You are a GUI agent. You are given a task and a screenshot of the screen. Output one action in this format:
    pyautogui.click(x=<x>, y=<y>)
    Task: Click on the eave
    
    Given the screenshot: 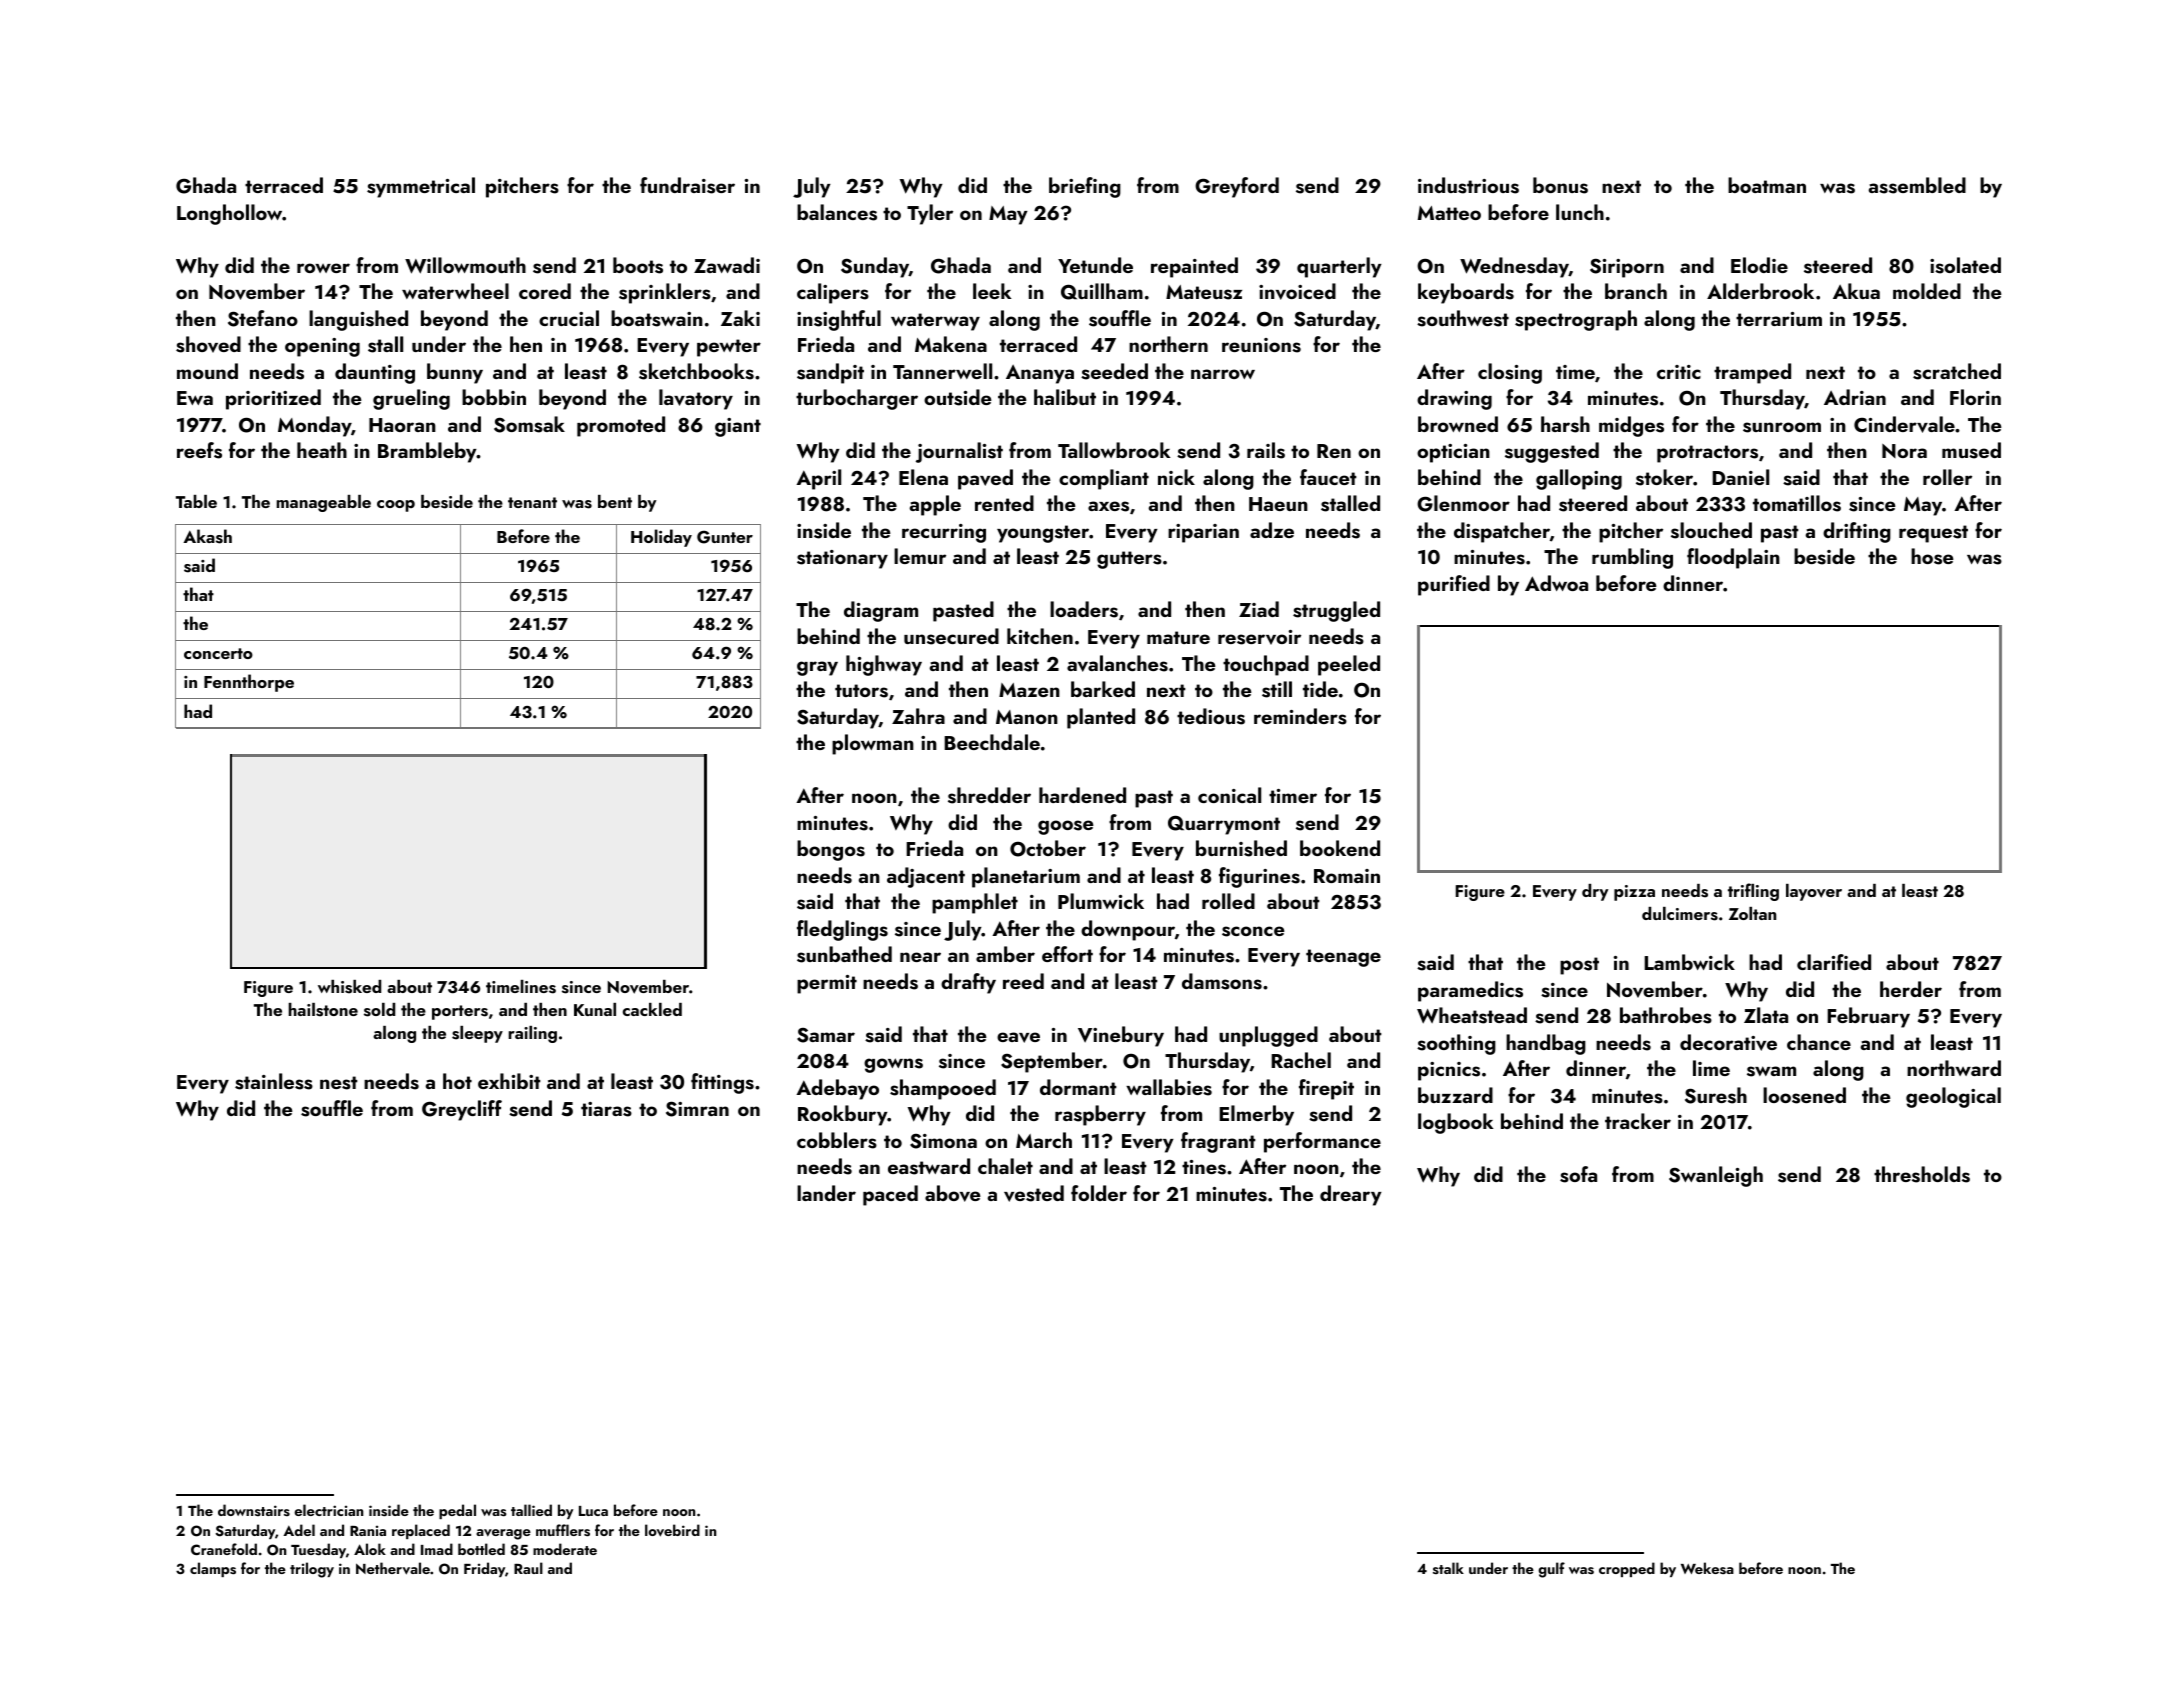 What is the action you would take?
    pyautogui.click(x=1018, y=1037)
